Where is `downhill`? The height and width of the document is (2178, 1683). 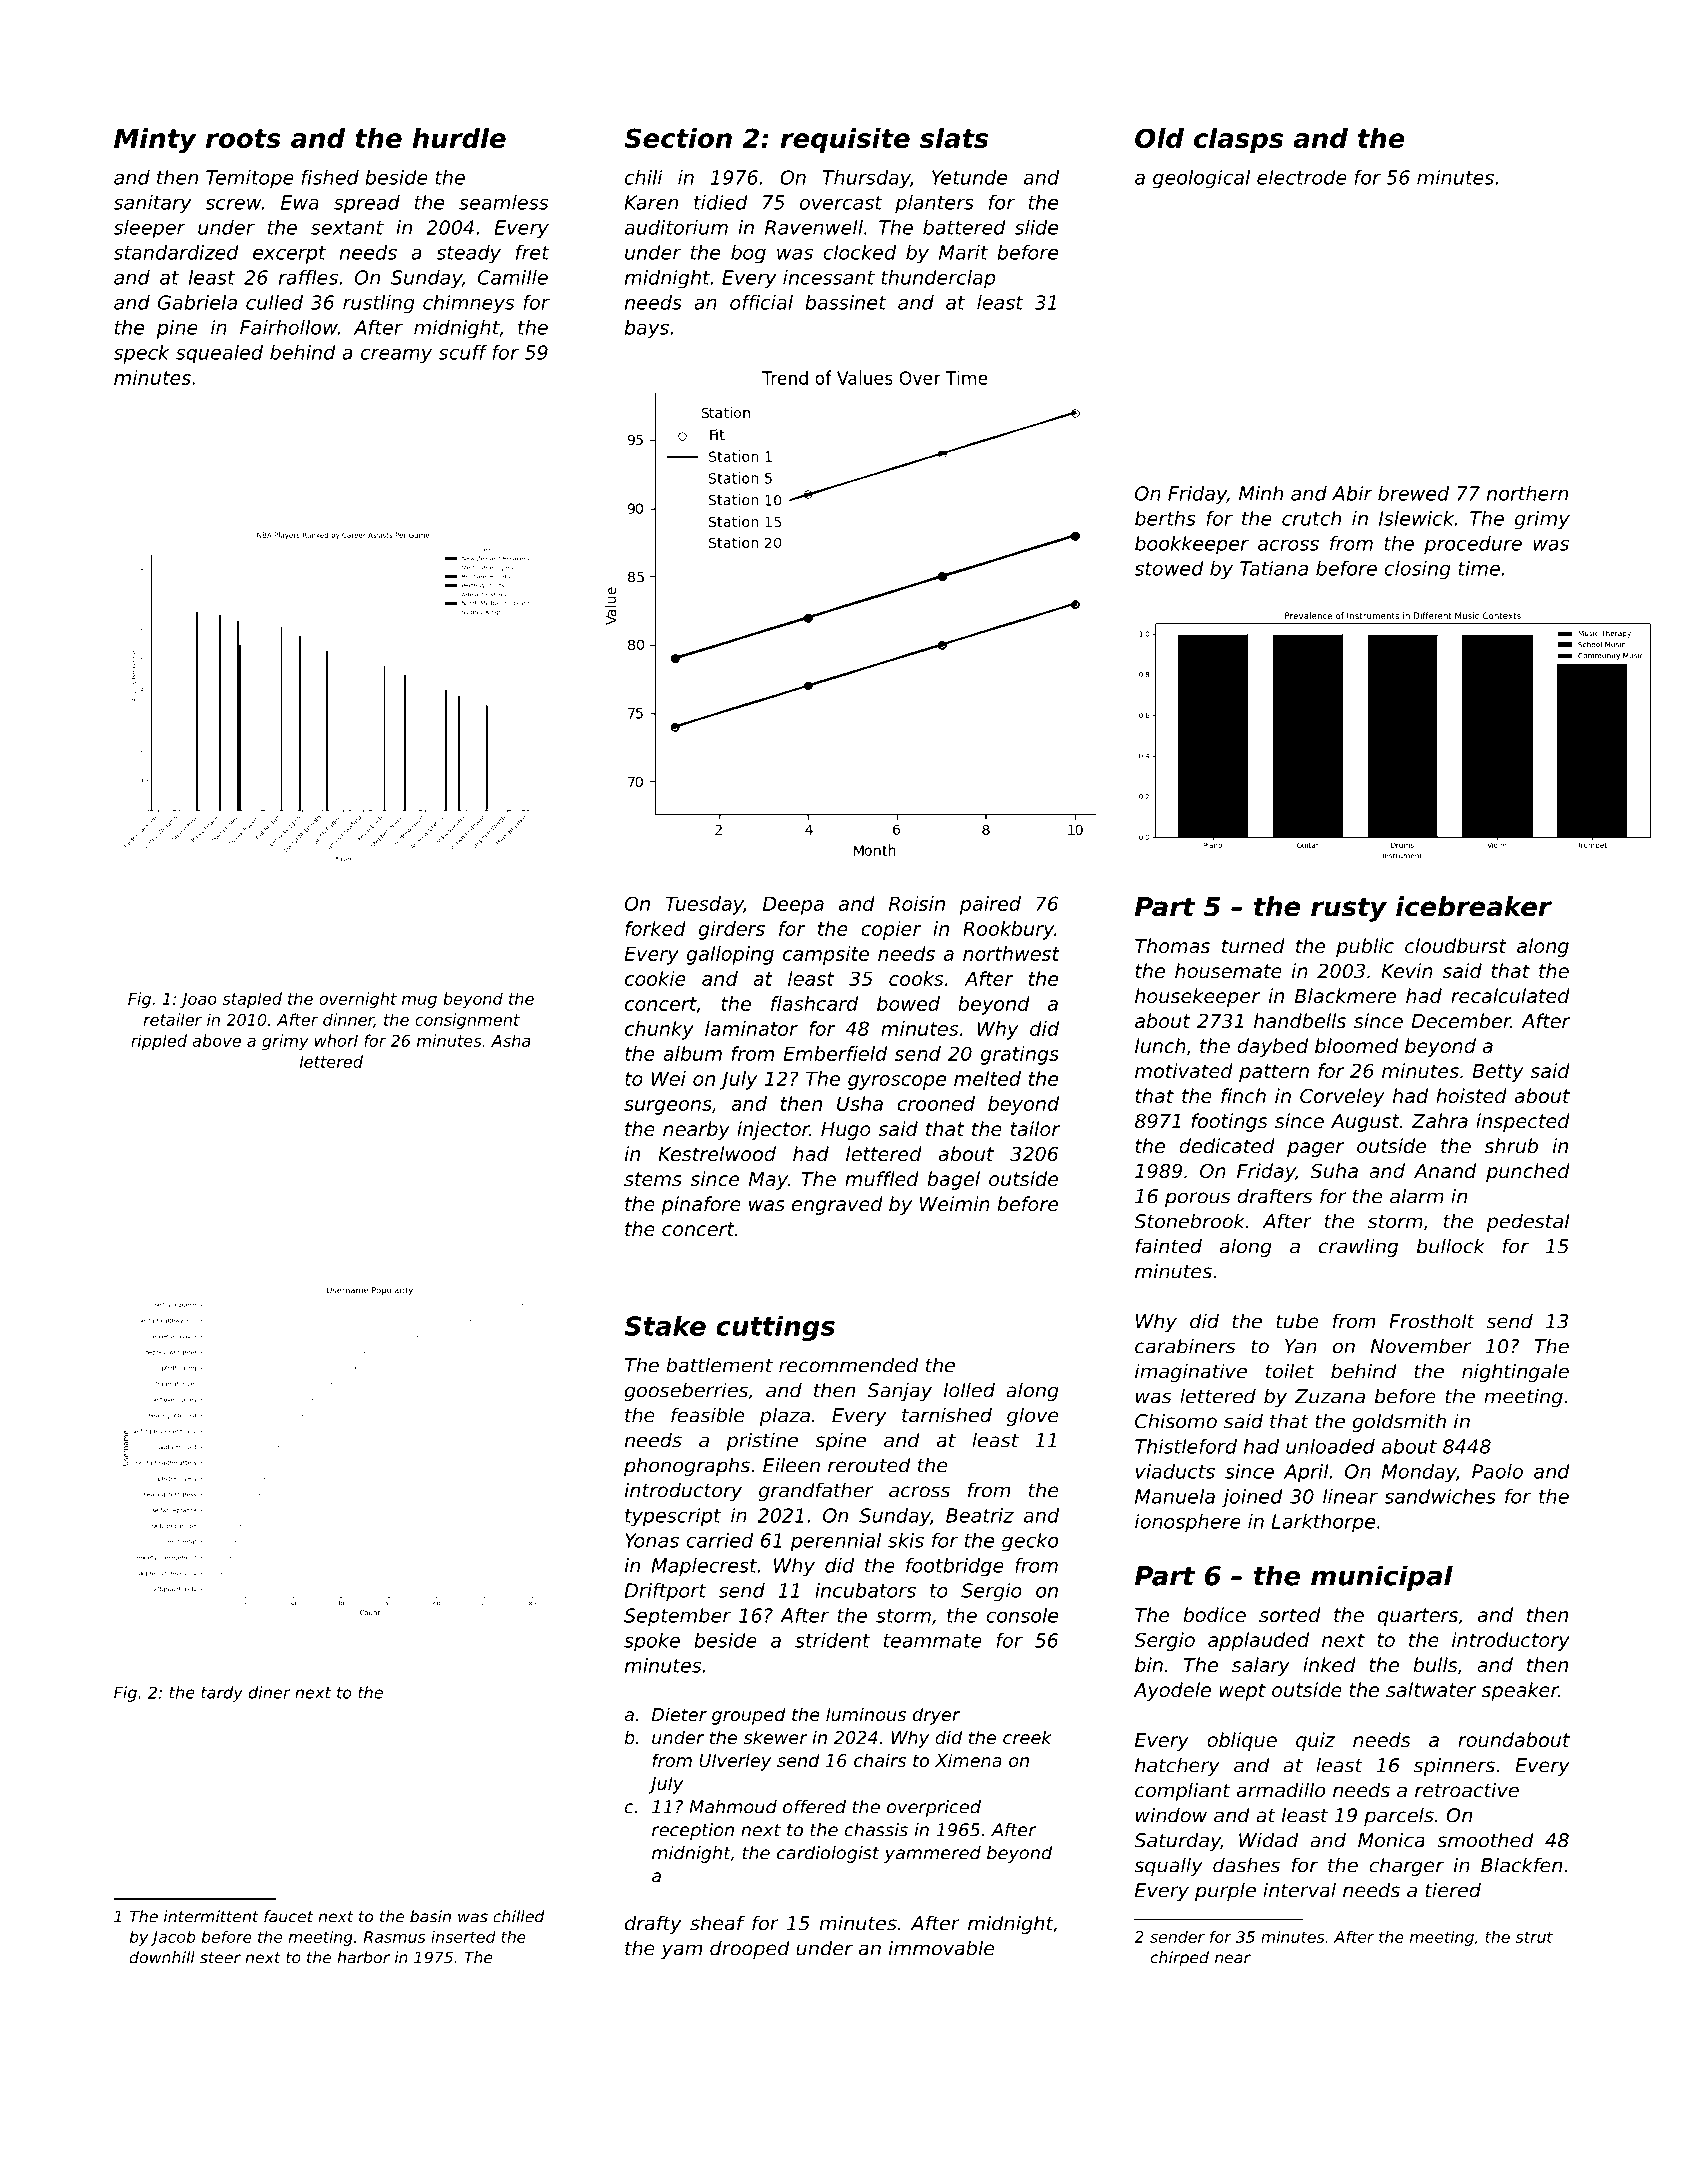 downhill is located at coordinates (162, 1957).
